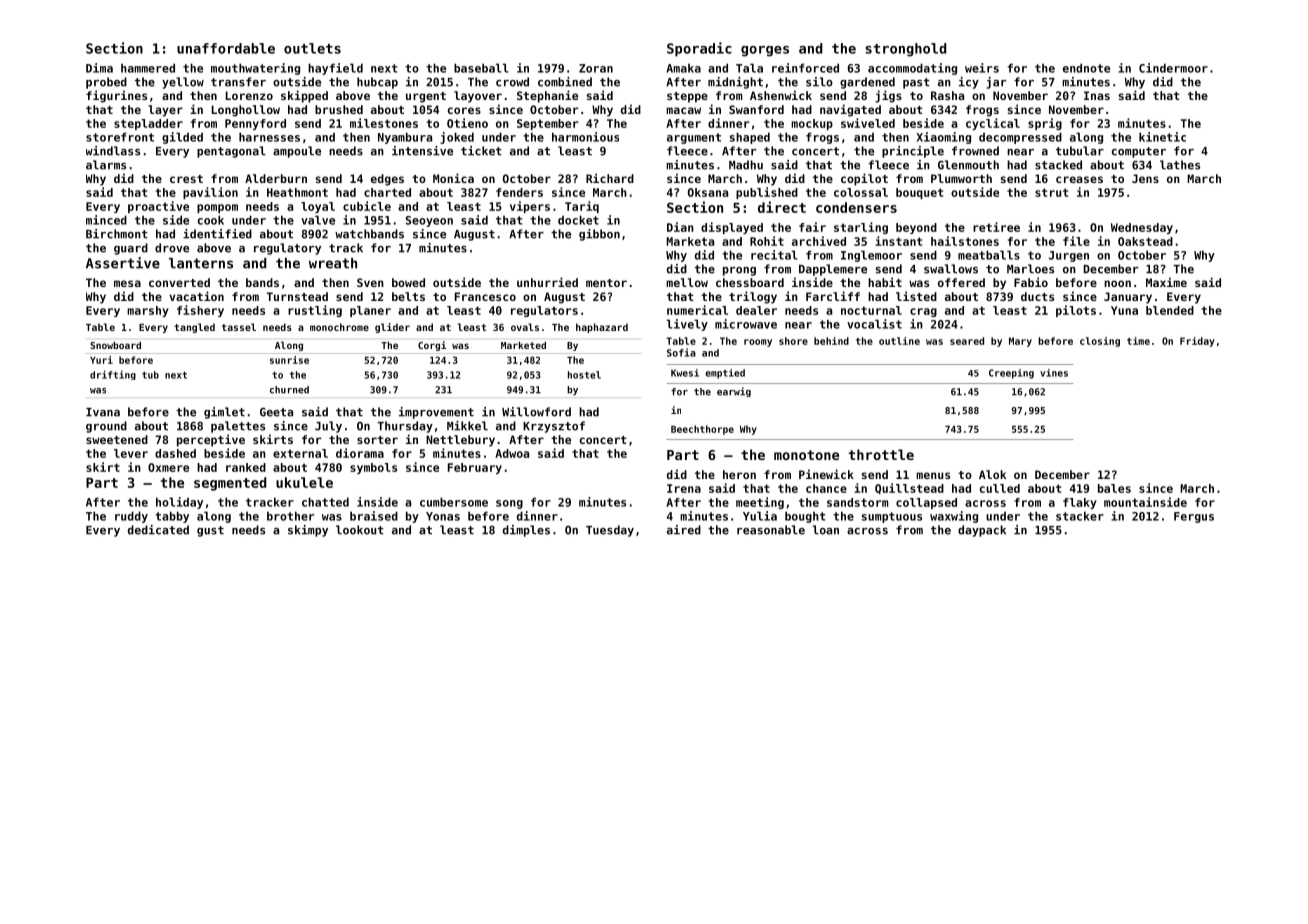 The width and height of the image is (1308, 924). Describe the element at coordinates (536, 412) in the image. I see `Willowford` at that location.
